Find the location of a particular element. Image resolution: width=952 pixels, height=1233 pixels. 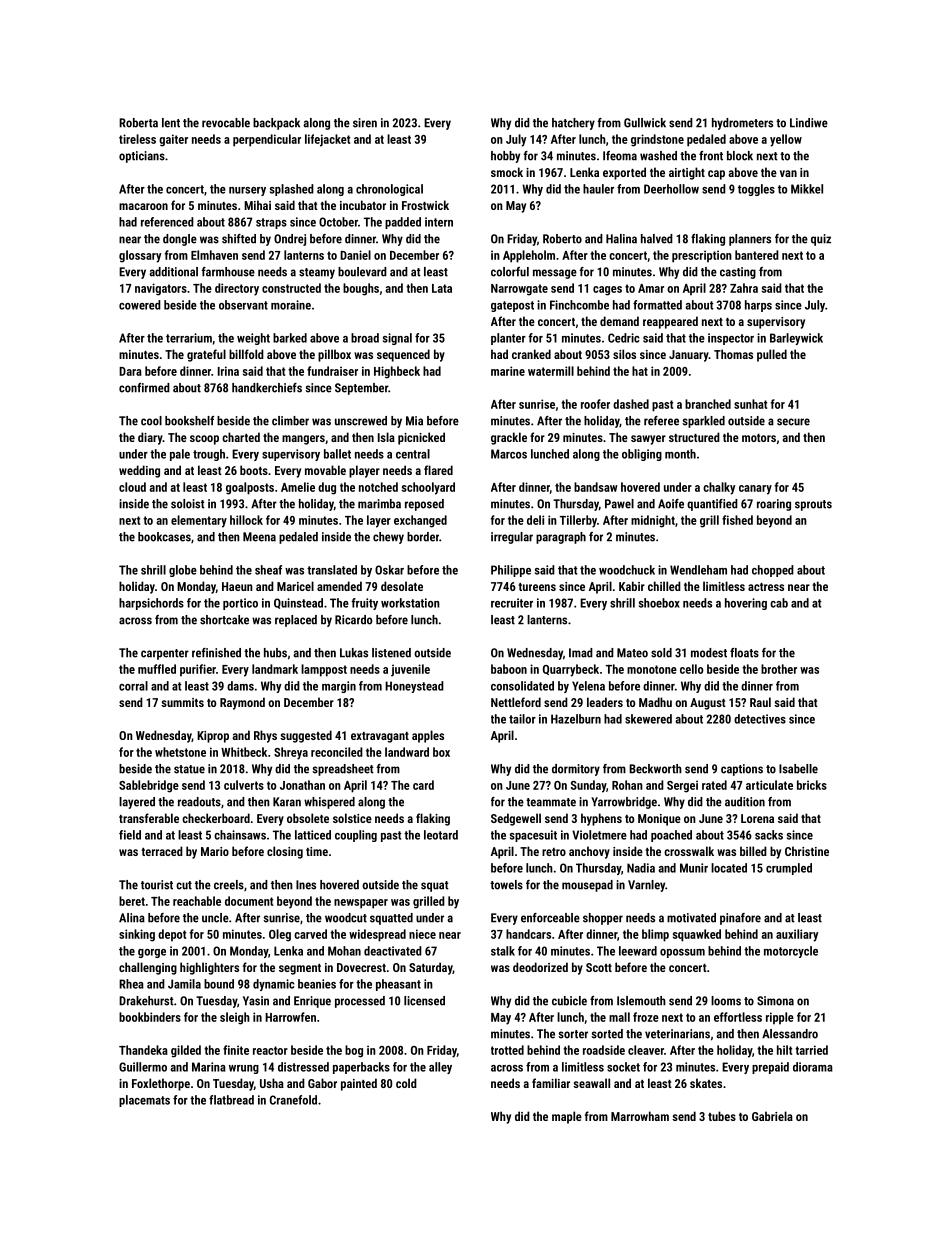

hydrometers is located at coordinates (742, 124).
